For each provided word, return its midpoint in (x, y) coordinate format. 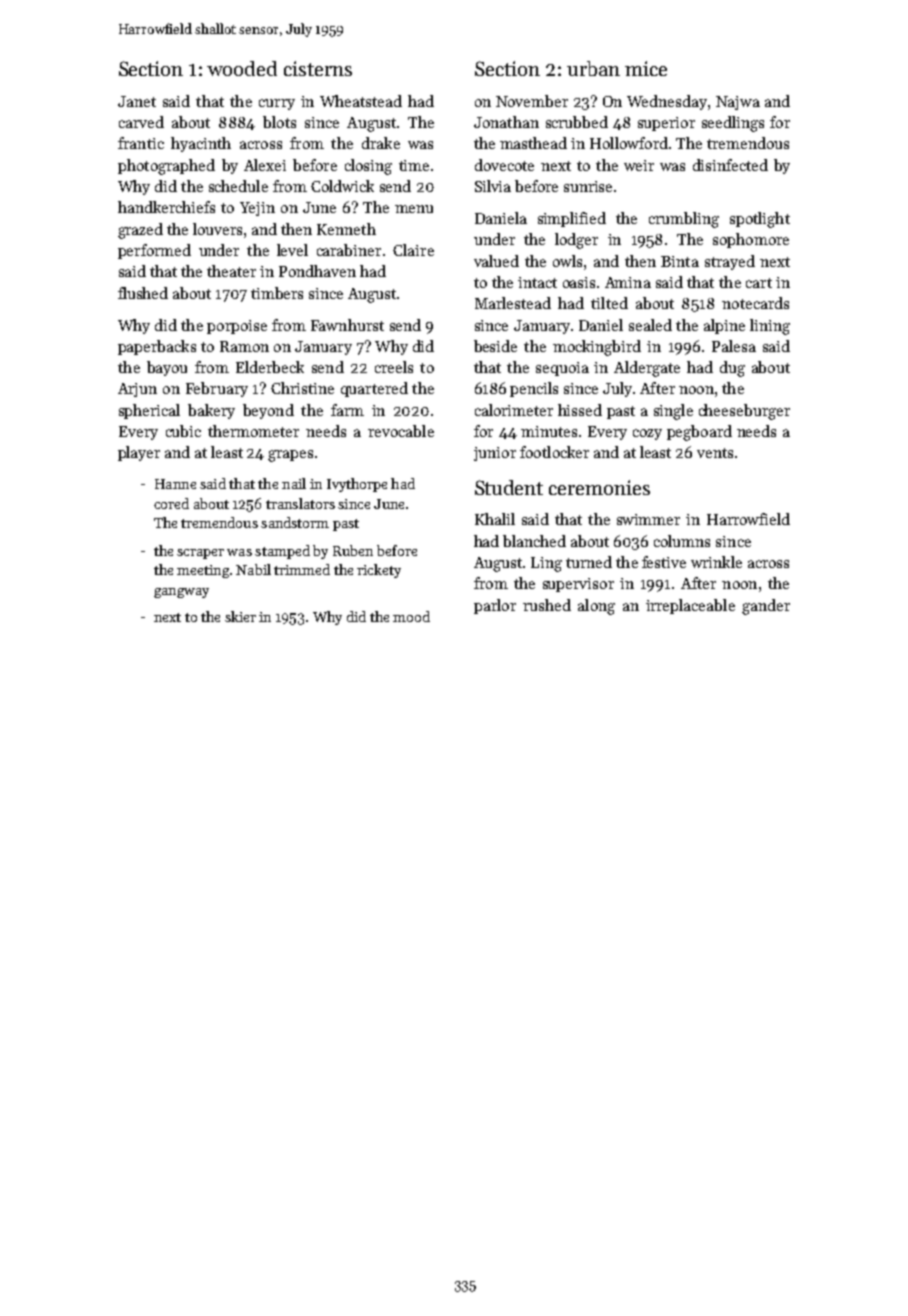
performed (154, 251)
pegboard (699, 433)
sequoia (562, 369)
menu (414, 209)
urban (593, 68)
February (217, 389)
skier (240, 616)
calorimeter (514, 410)
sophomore (751, 240)
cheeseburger (744, 412)
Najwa (738, 103)
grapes (290, 456)
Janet (137, 101)
